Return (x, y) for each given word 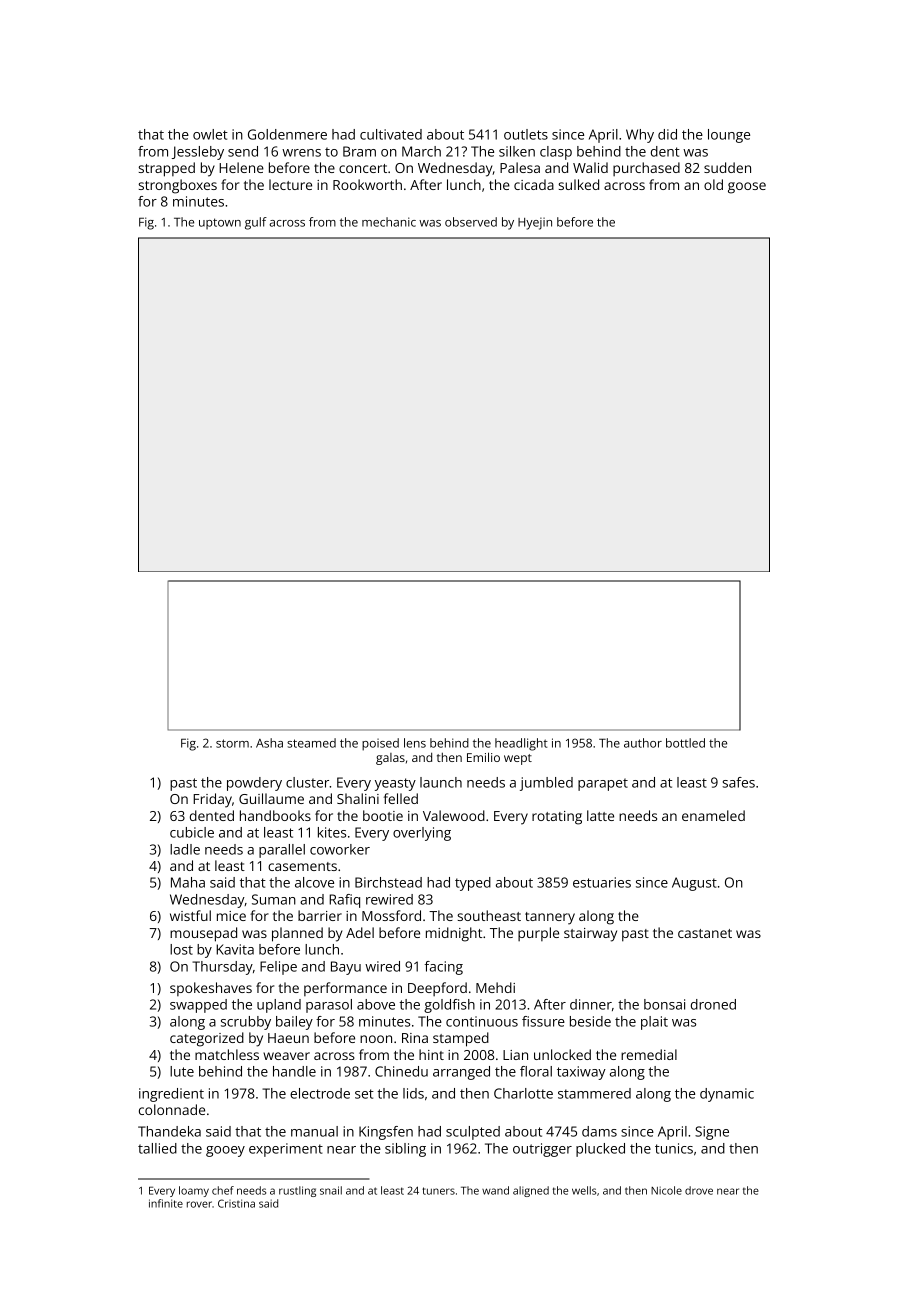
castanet (705, 933)
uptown (220, 223)
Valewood (454, 815)
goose (747, 188)
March (421, 151)
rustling (297, 1191)
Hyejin (535, 223)
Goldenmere (287, 134)
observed (471, 222)
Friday (212, 800)
